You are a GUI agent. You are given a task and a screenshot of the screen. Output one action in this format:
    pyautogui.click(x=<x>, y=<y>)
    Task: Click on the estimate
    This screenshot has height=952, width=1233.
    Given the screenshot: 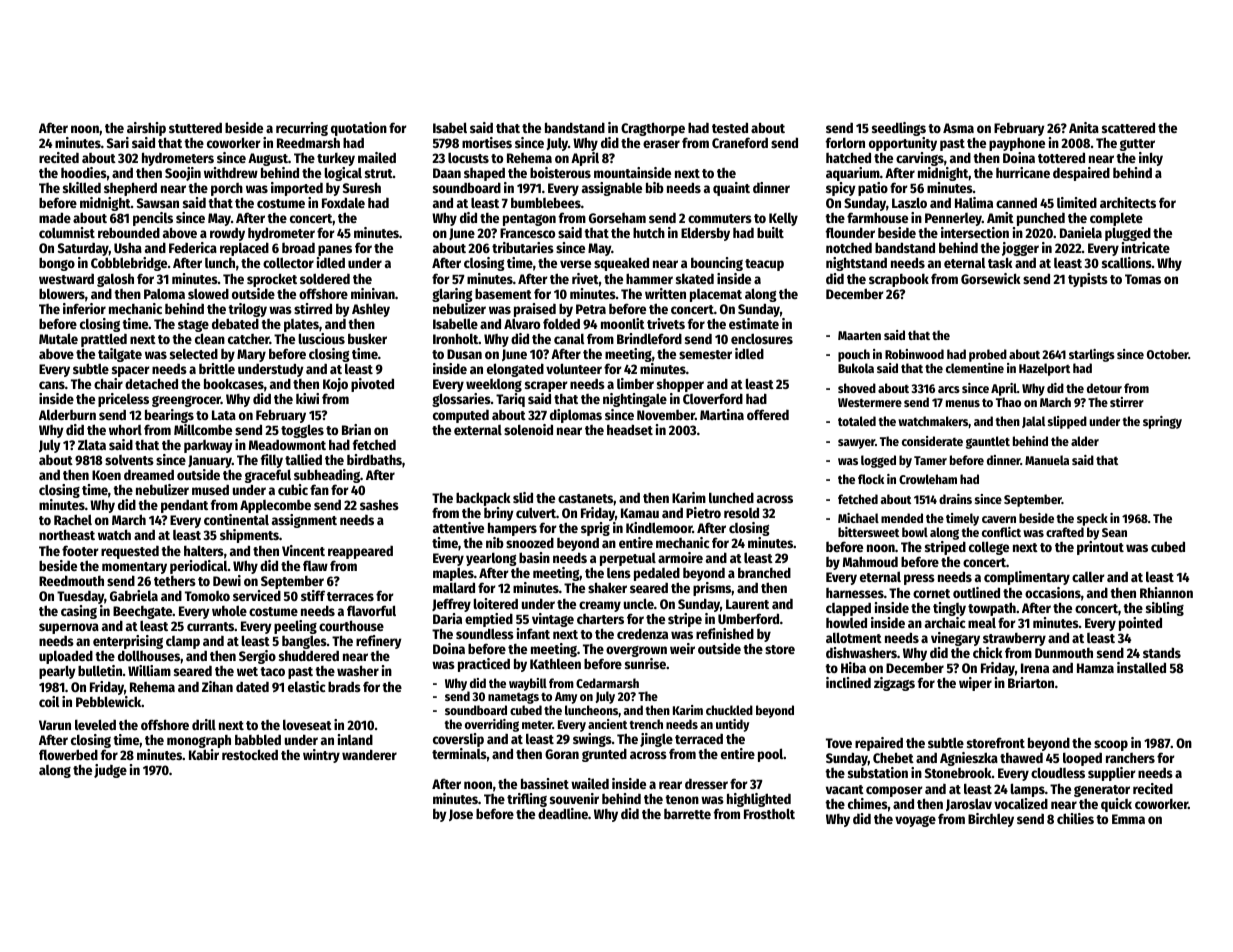 What is the action you would take?
    pyautogui.click(x=754, y=323)
